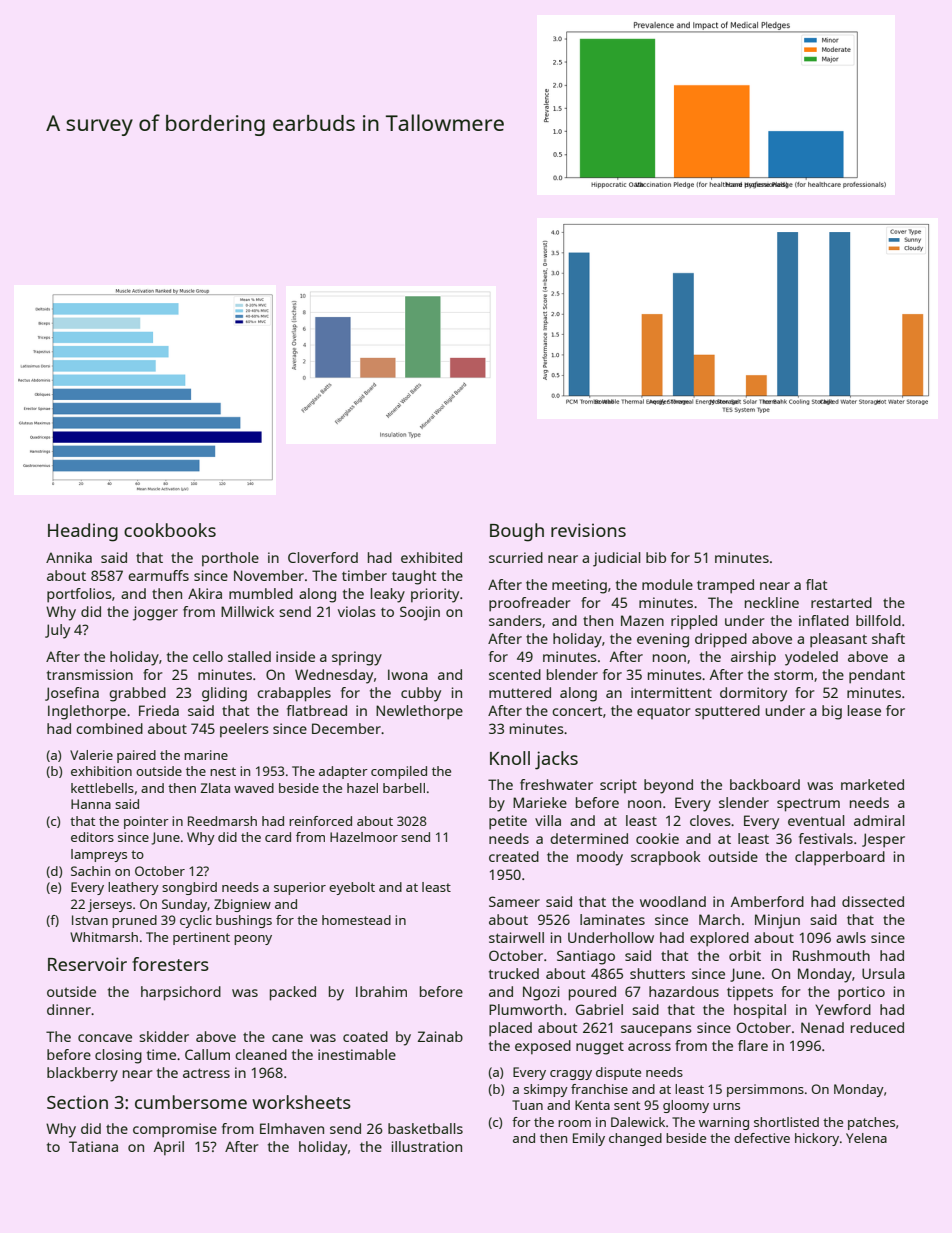 The width and height of the document is (952, 1233). Describe the element at coordinates (811, 658) in the document. I see `yodeled` at that location.
